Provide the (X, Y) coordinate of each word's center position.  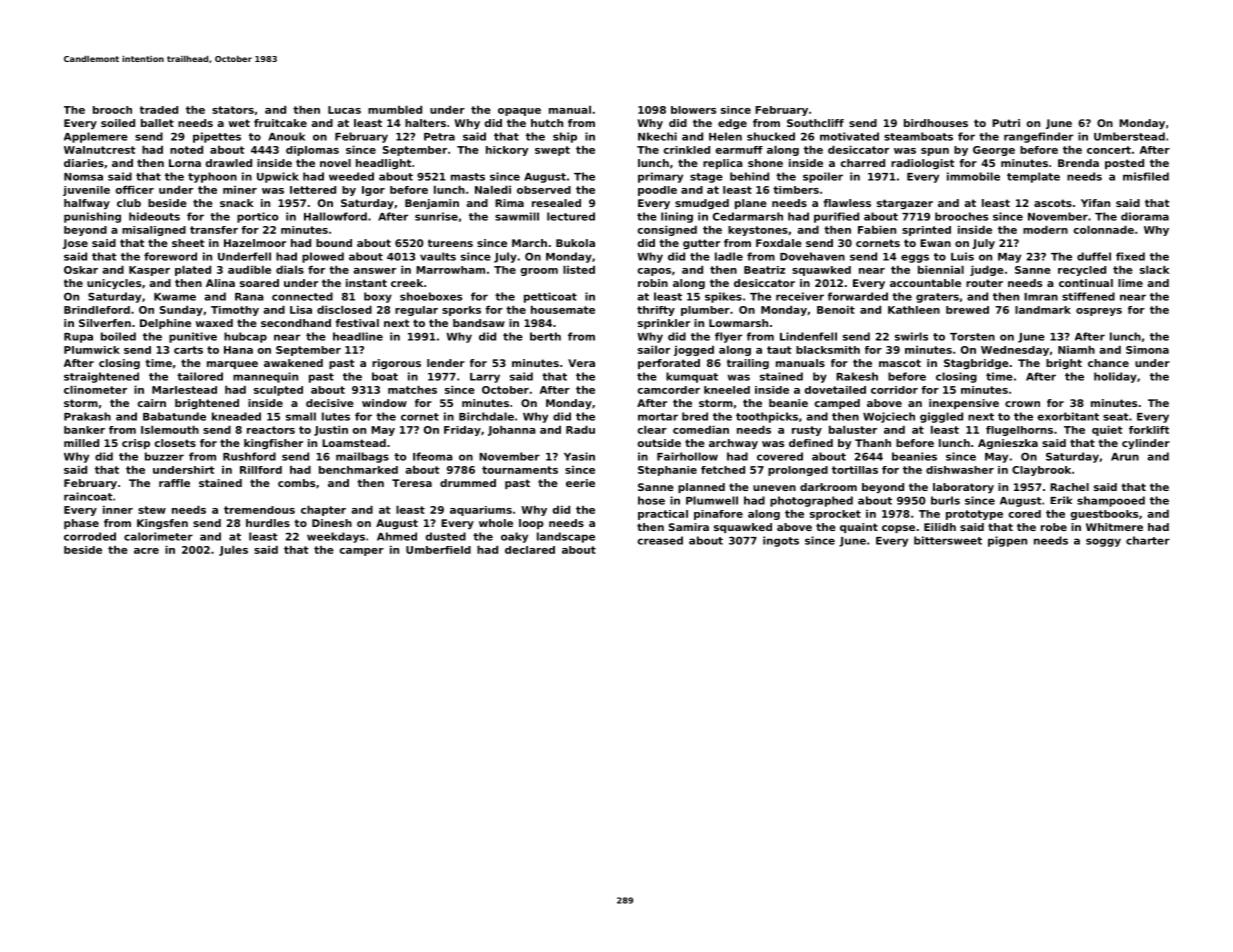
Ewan (935, 243)
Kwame (175, 297)
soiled (118, 123)
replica (723, 164)
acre (146, 551)
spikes (723, 297)
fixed (1130, 256)
